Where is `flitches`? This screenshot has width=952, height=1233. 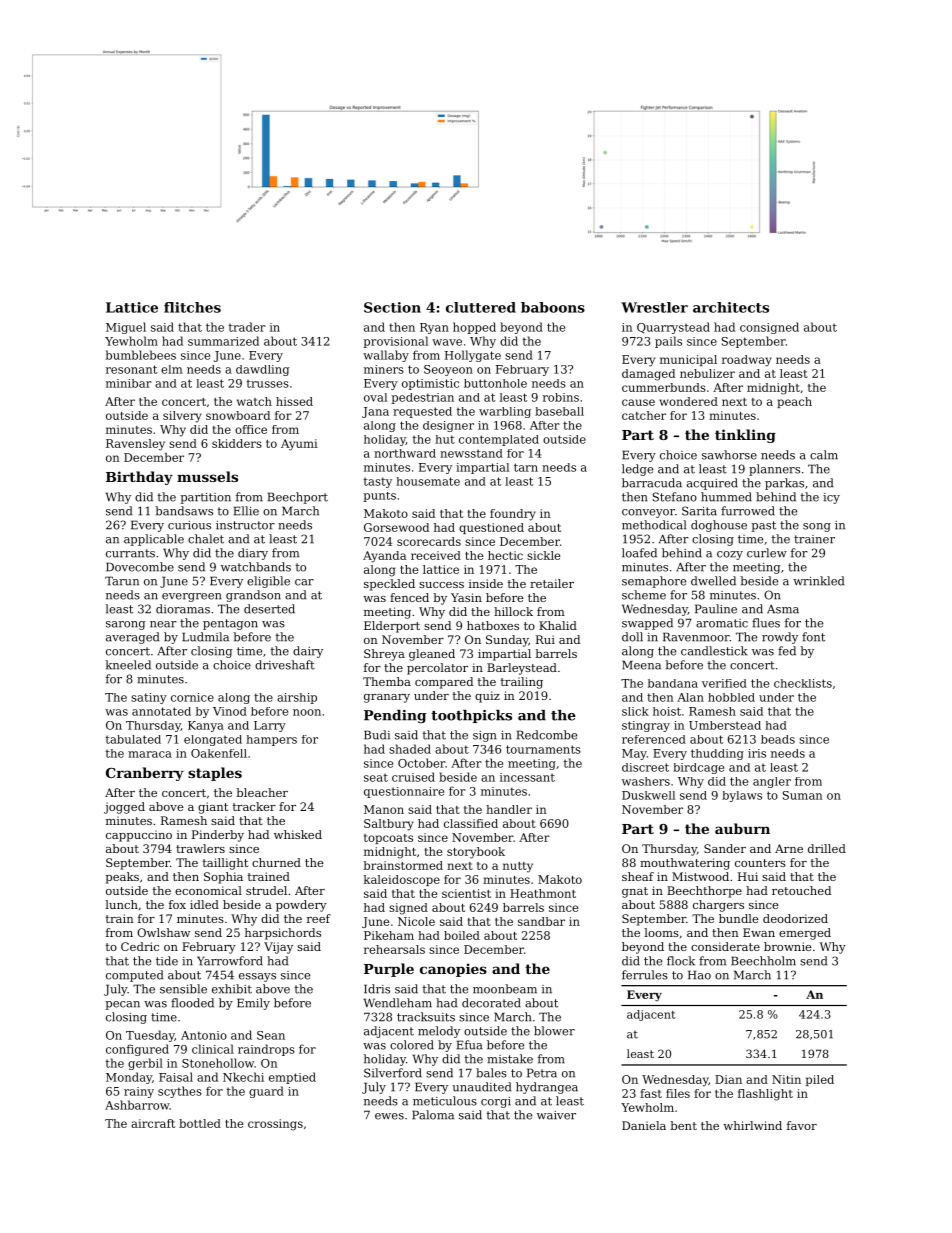
flitches is located at coordinates (192, 307).
